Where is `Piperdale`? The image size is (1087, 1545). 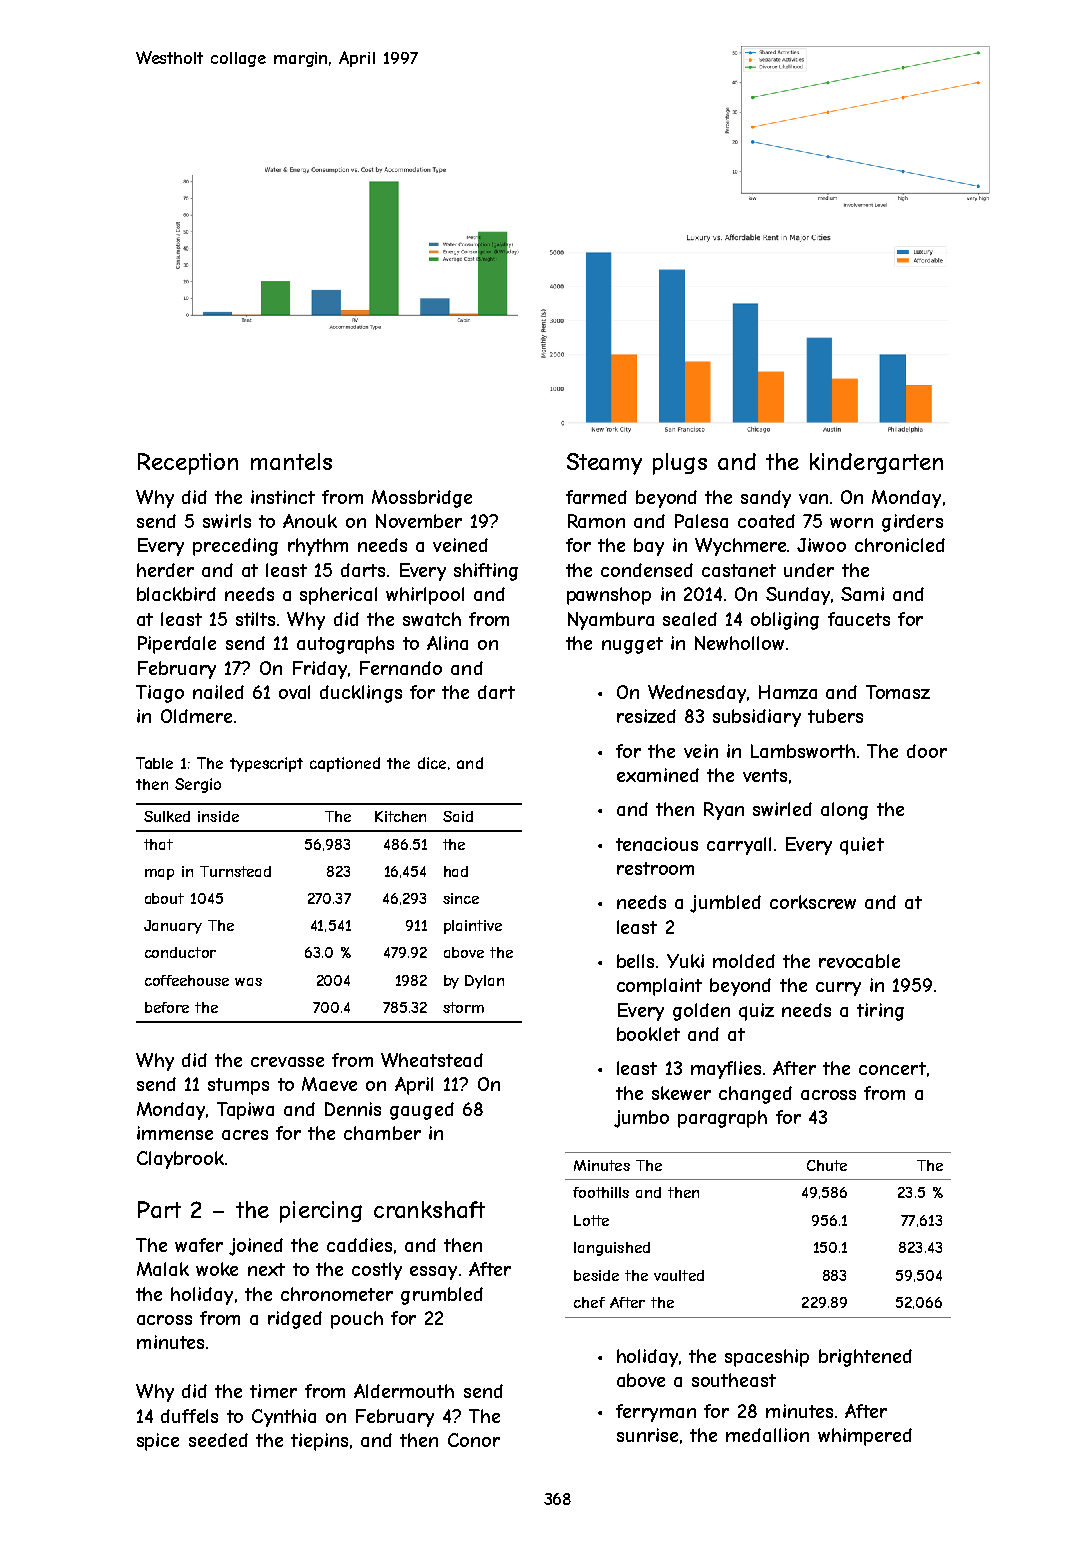 Piperdale is located at coordinates (177, 645).
